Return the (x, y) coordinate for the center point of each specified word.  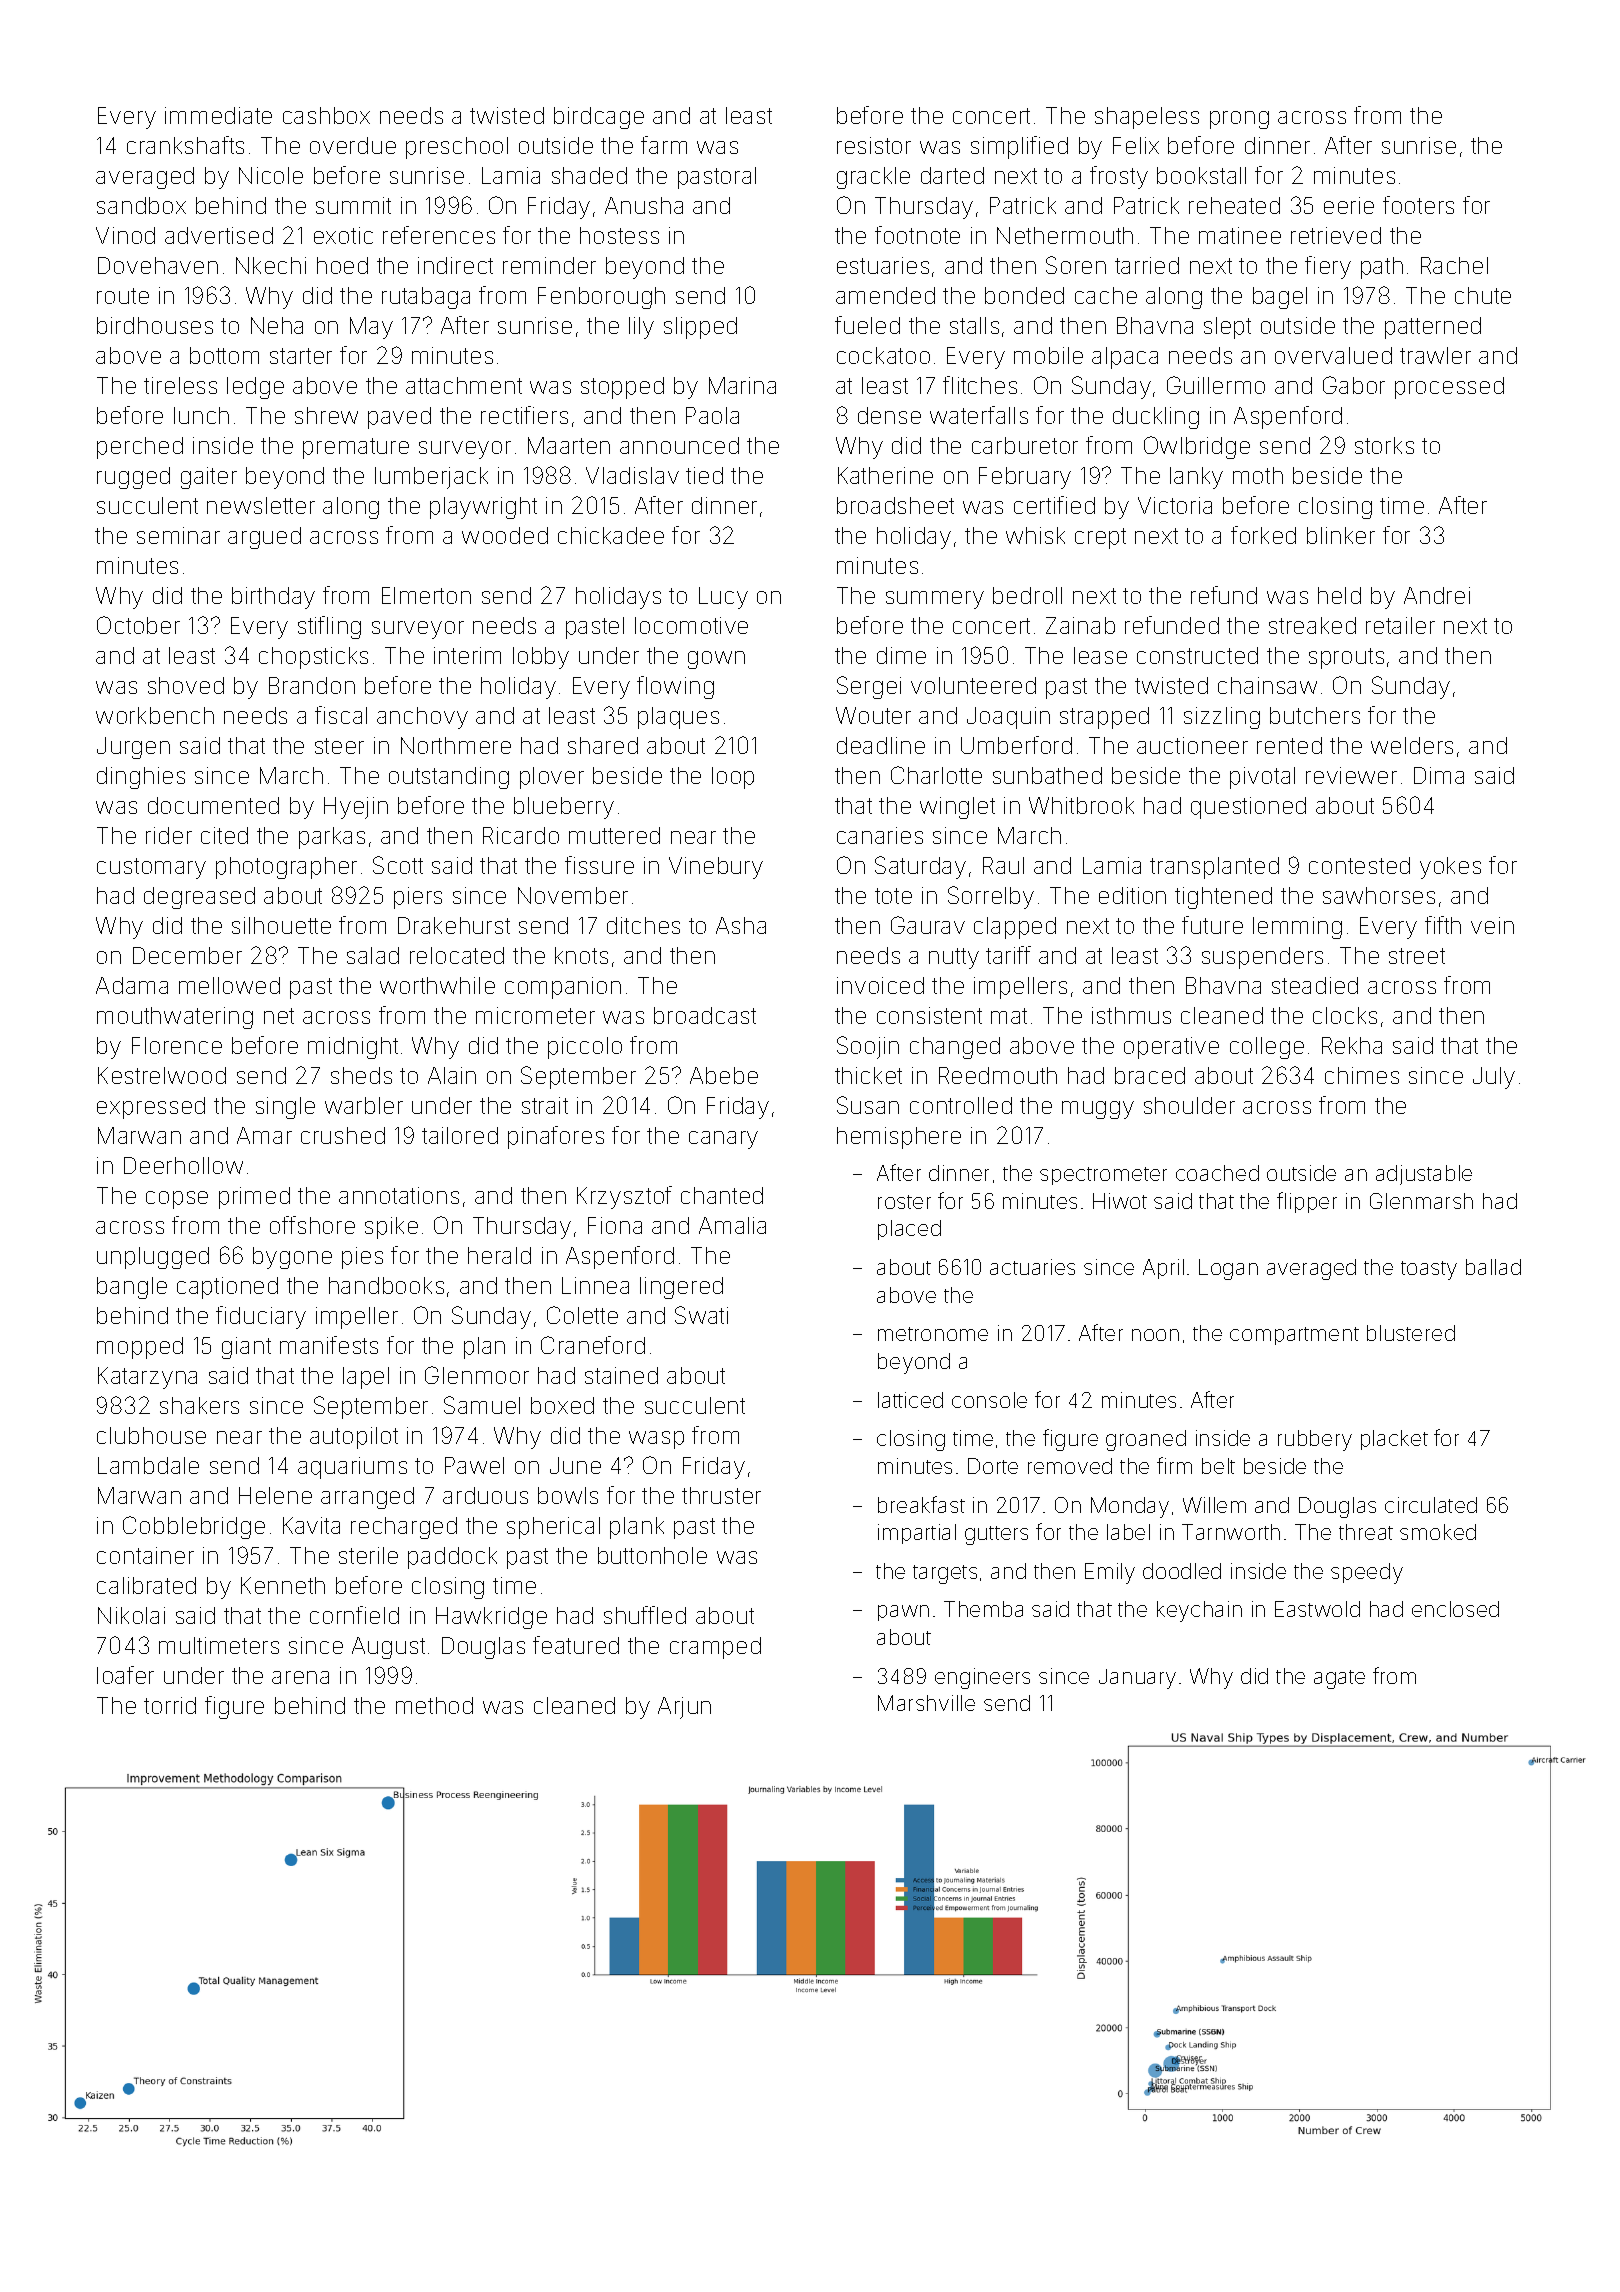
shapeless (1147, 118)
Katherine (885, 475)
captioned (227, 1288)
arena (300, 1677)
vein (1492, 925)
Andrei (1437, 595)
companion (563, 988)
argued (264, 538)
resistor (874, 145)
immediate (218, 115)
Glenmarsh (1421, 1201)
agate (1339, 1679)
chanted (722, 1195)
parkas (332, 838)
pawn (903, 1613)
